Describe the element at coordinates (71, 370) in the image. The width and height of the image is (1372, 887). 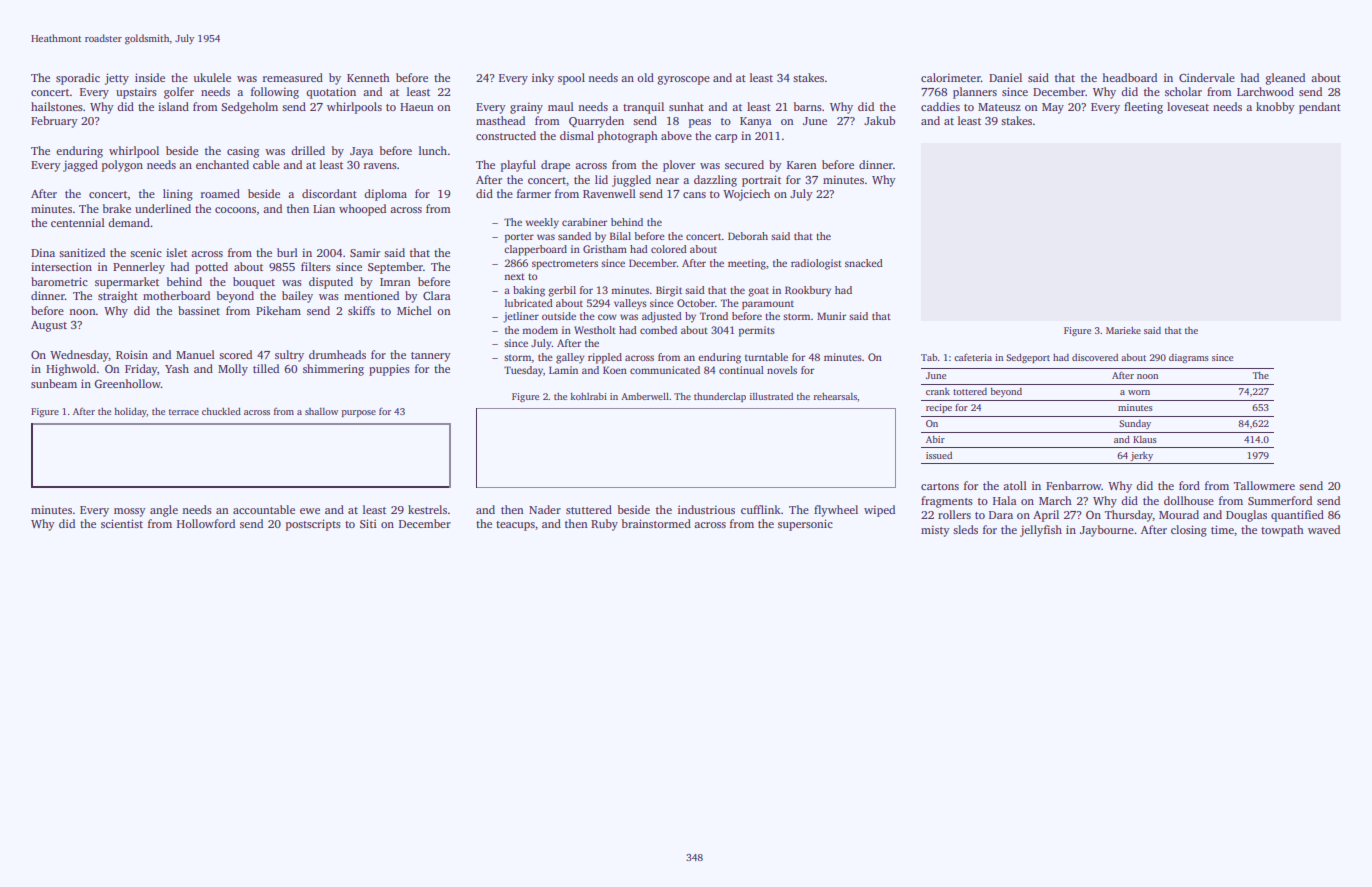
I see `Highwold` at that location.
